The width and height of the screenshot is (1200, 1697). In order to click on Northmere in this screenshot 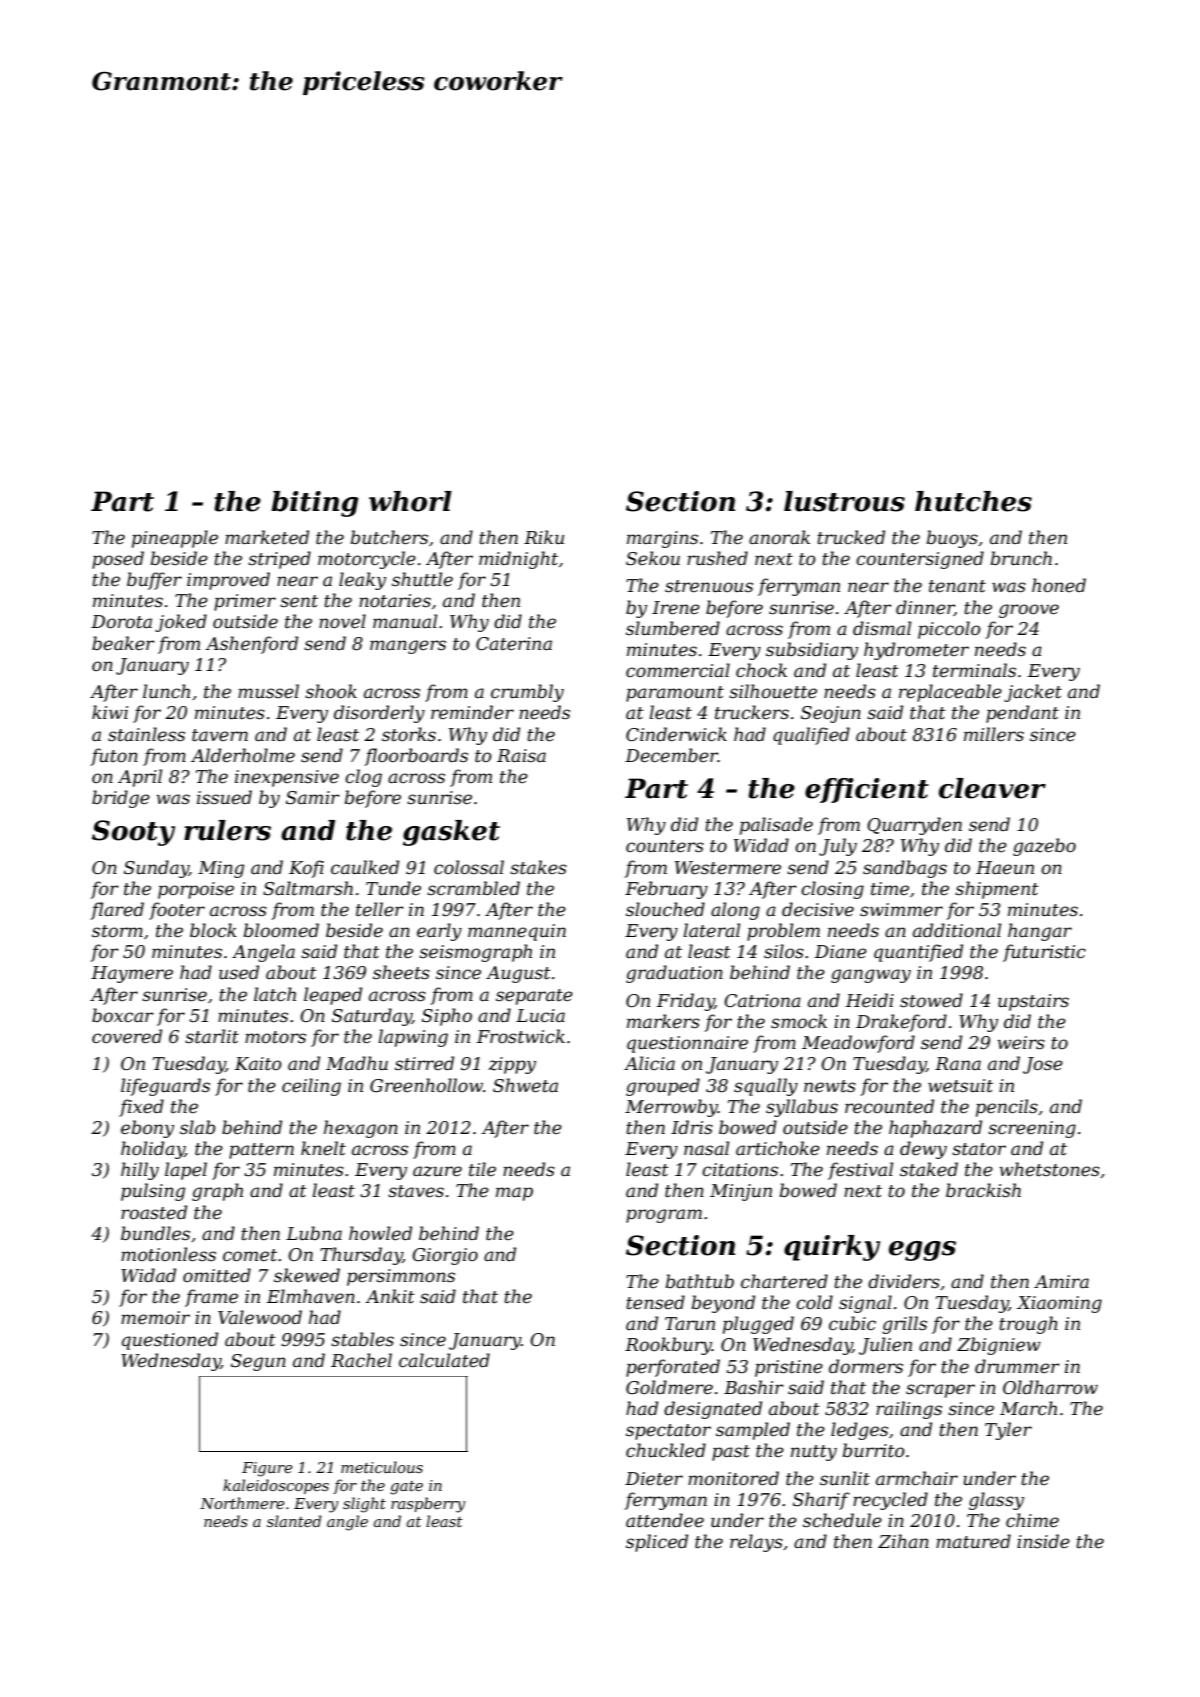, I will do `click(242, 1503)`.
